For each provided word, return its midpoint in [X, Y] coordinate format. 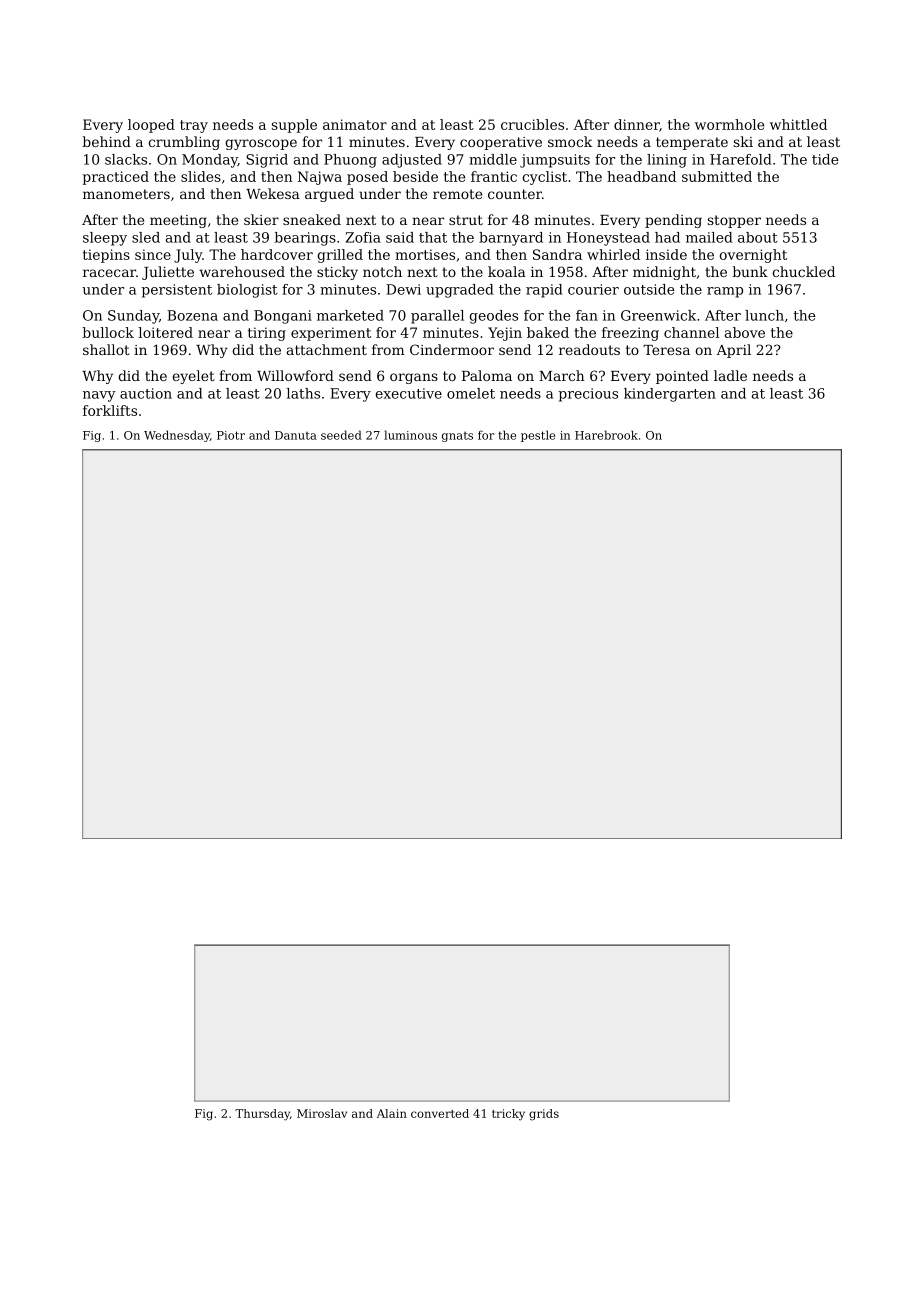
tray [194, 126]
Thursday [262, 1115]
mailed [709, 237]
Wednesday [177, 436]
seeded [341, 435]
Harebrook [606, 435]
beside [415, 176]
